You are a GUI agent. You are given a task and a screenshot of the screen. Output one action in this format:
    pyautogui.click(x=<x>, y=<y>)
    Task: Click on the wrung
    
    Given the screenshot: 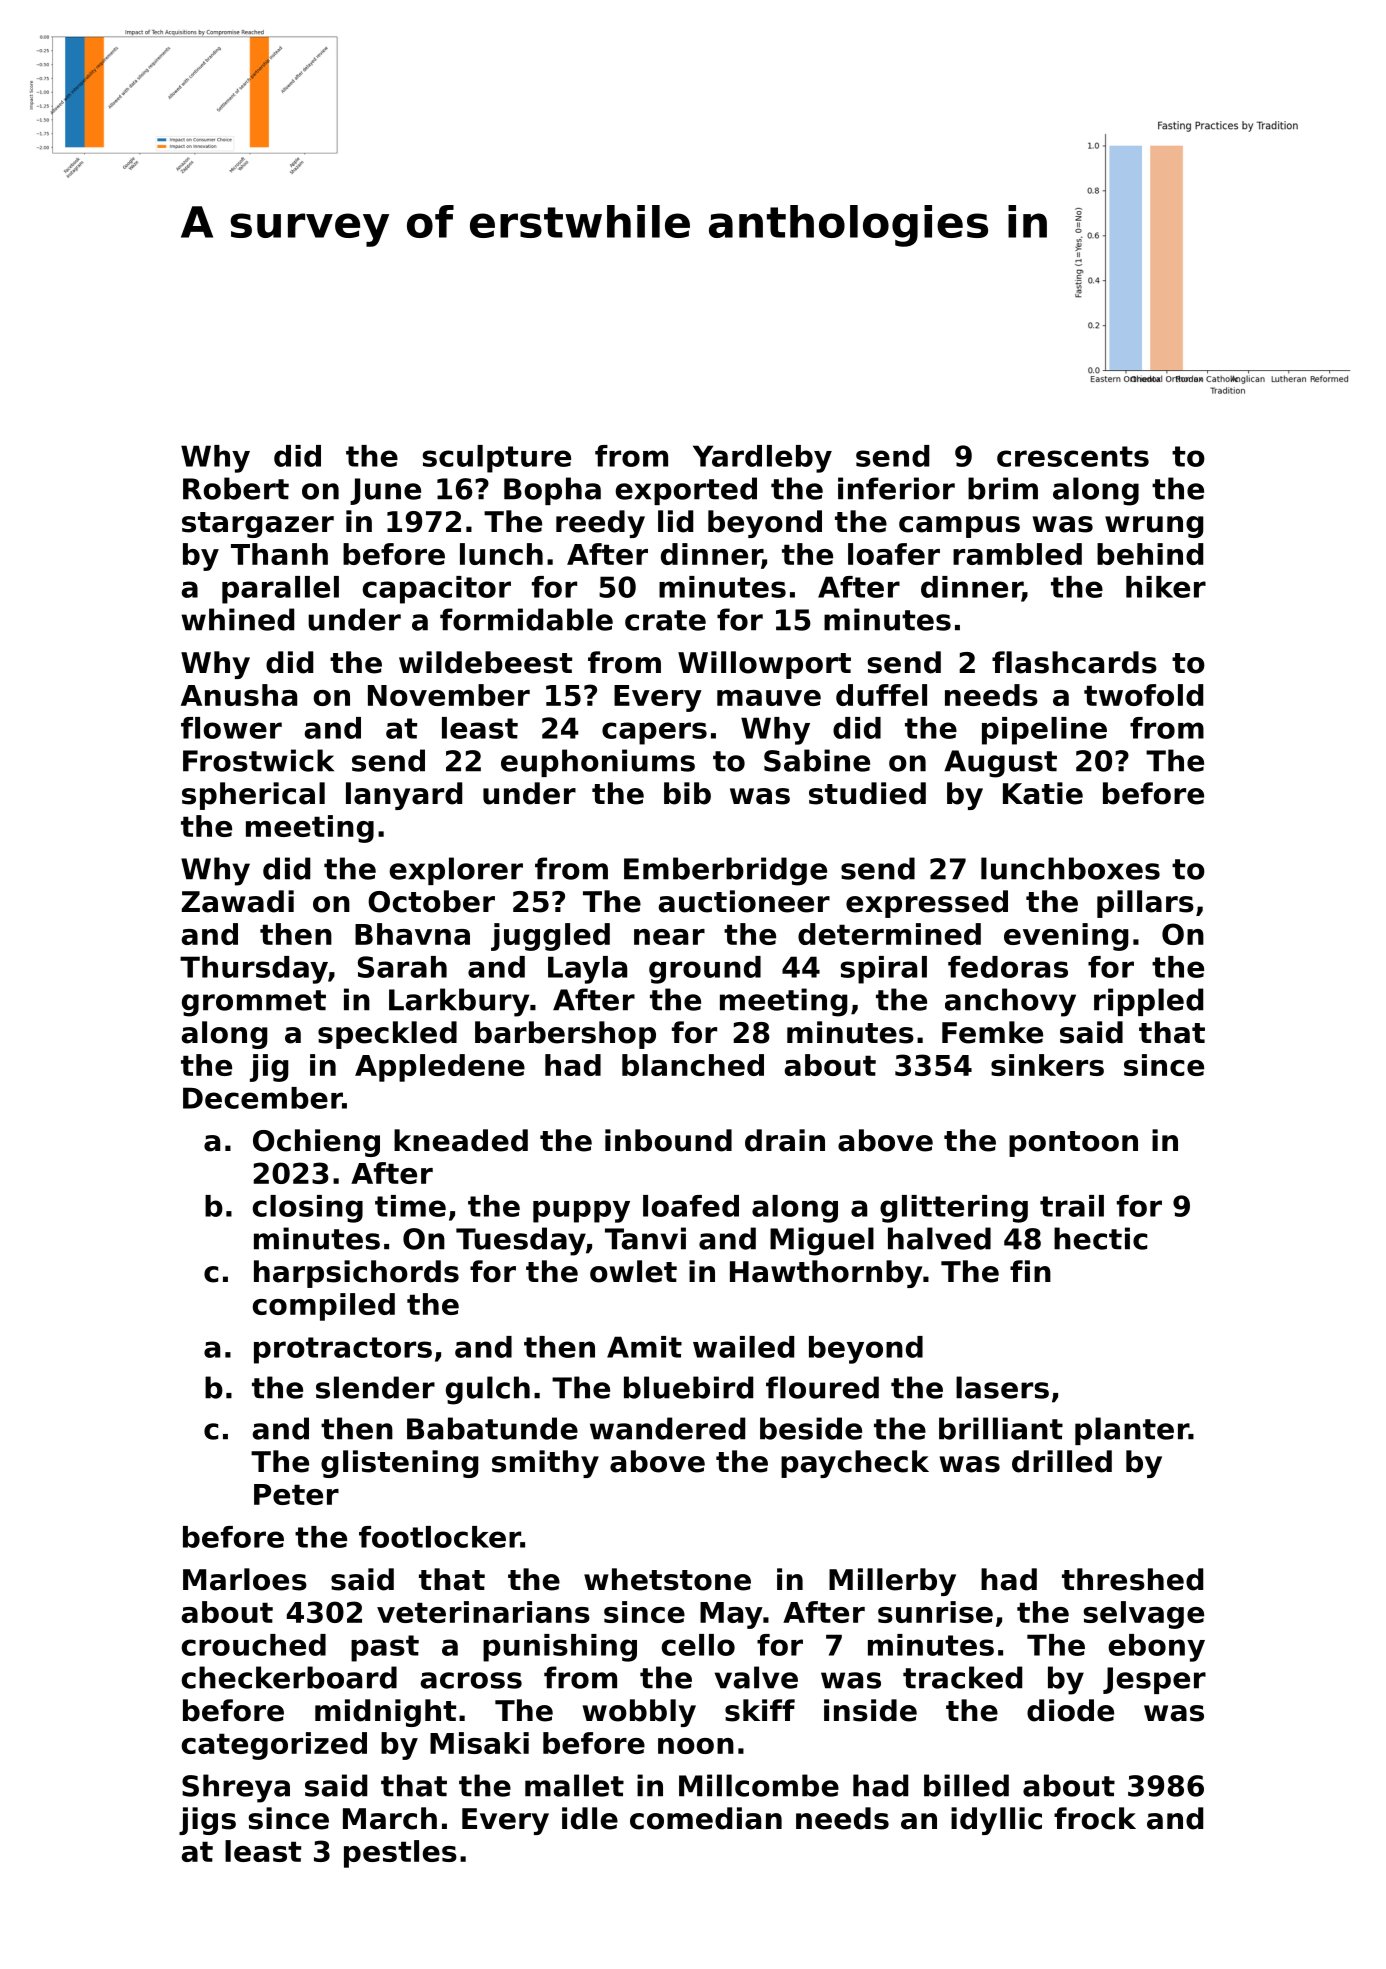 What is the action you would take?
    pyautogui.click(x=1154, y=527)
